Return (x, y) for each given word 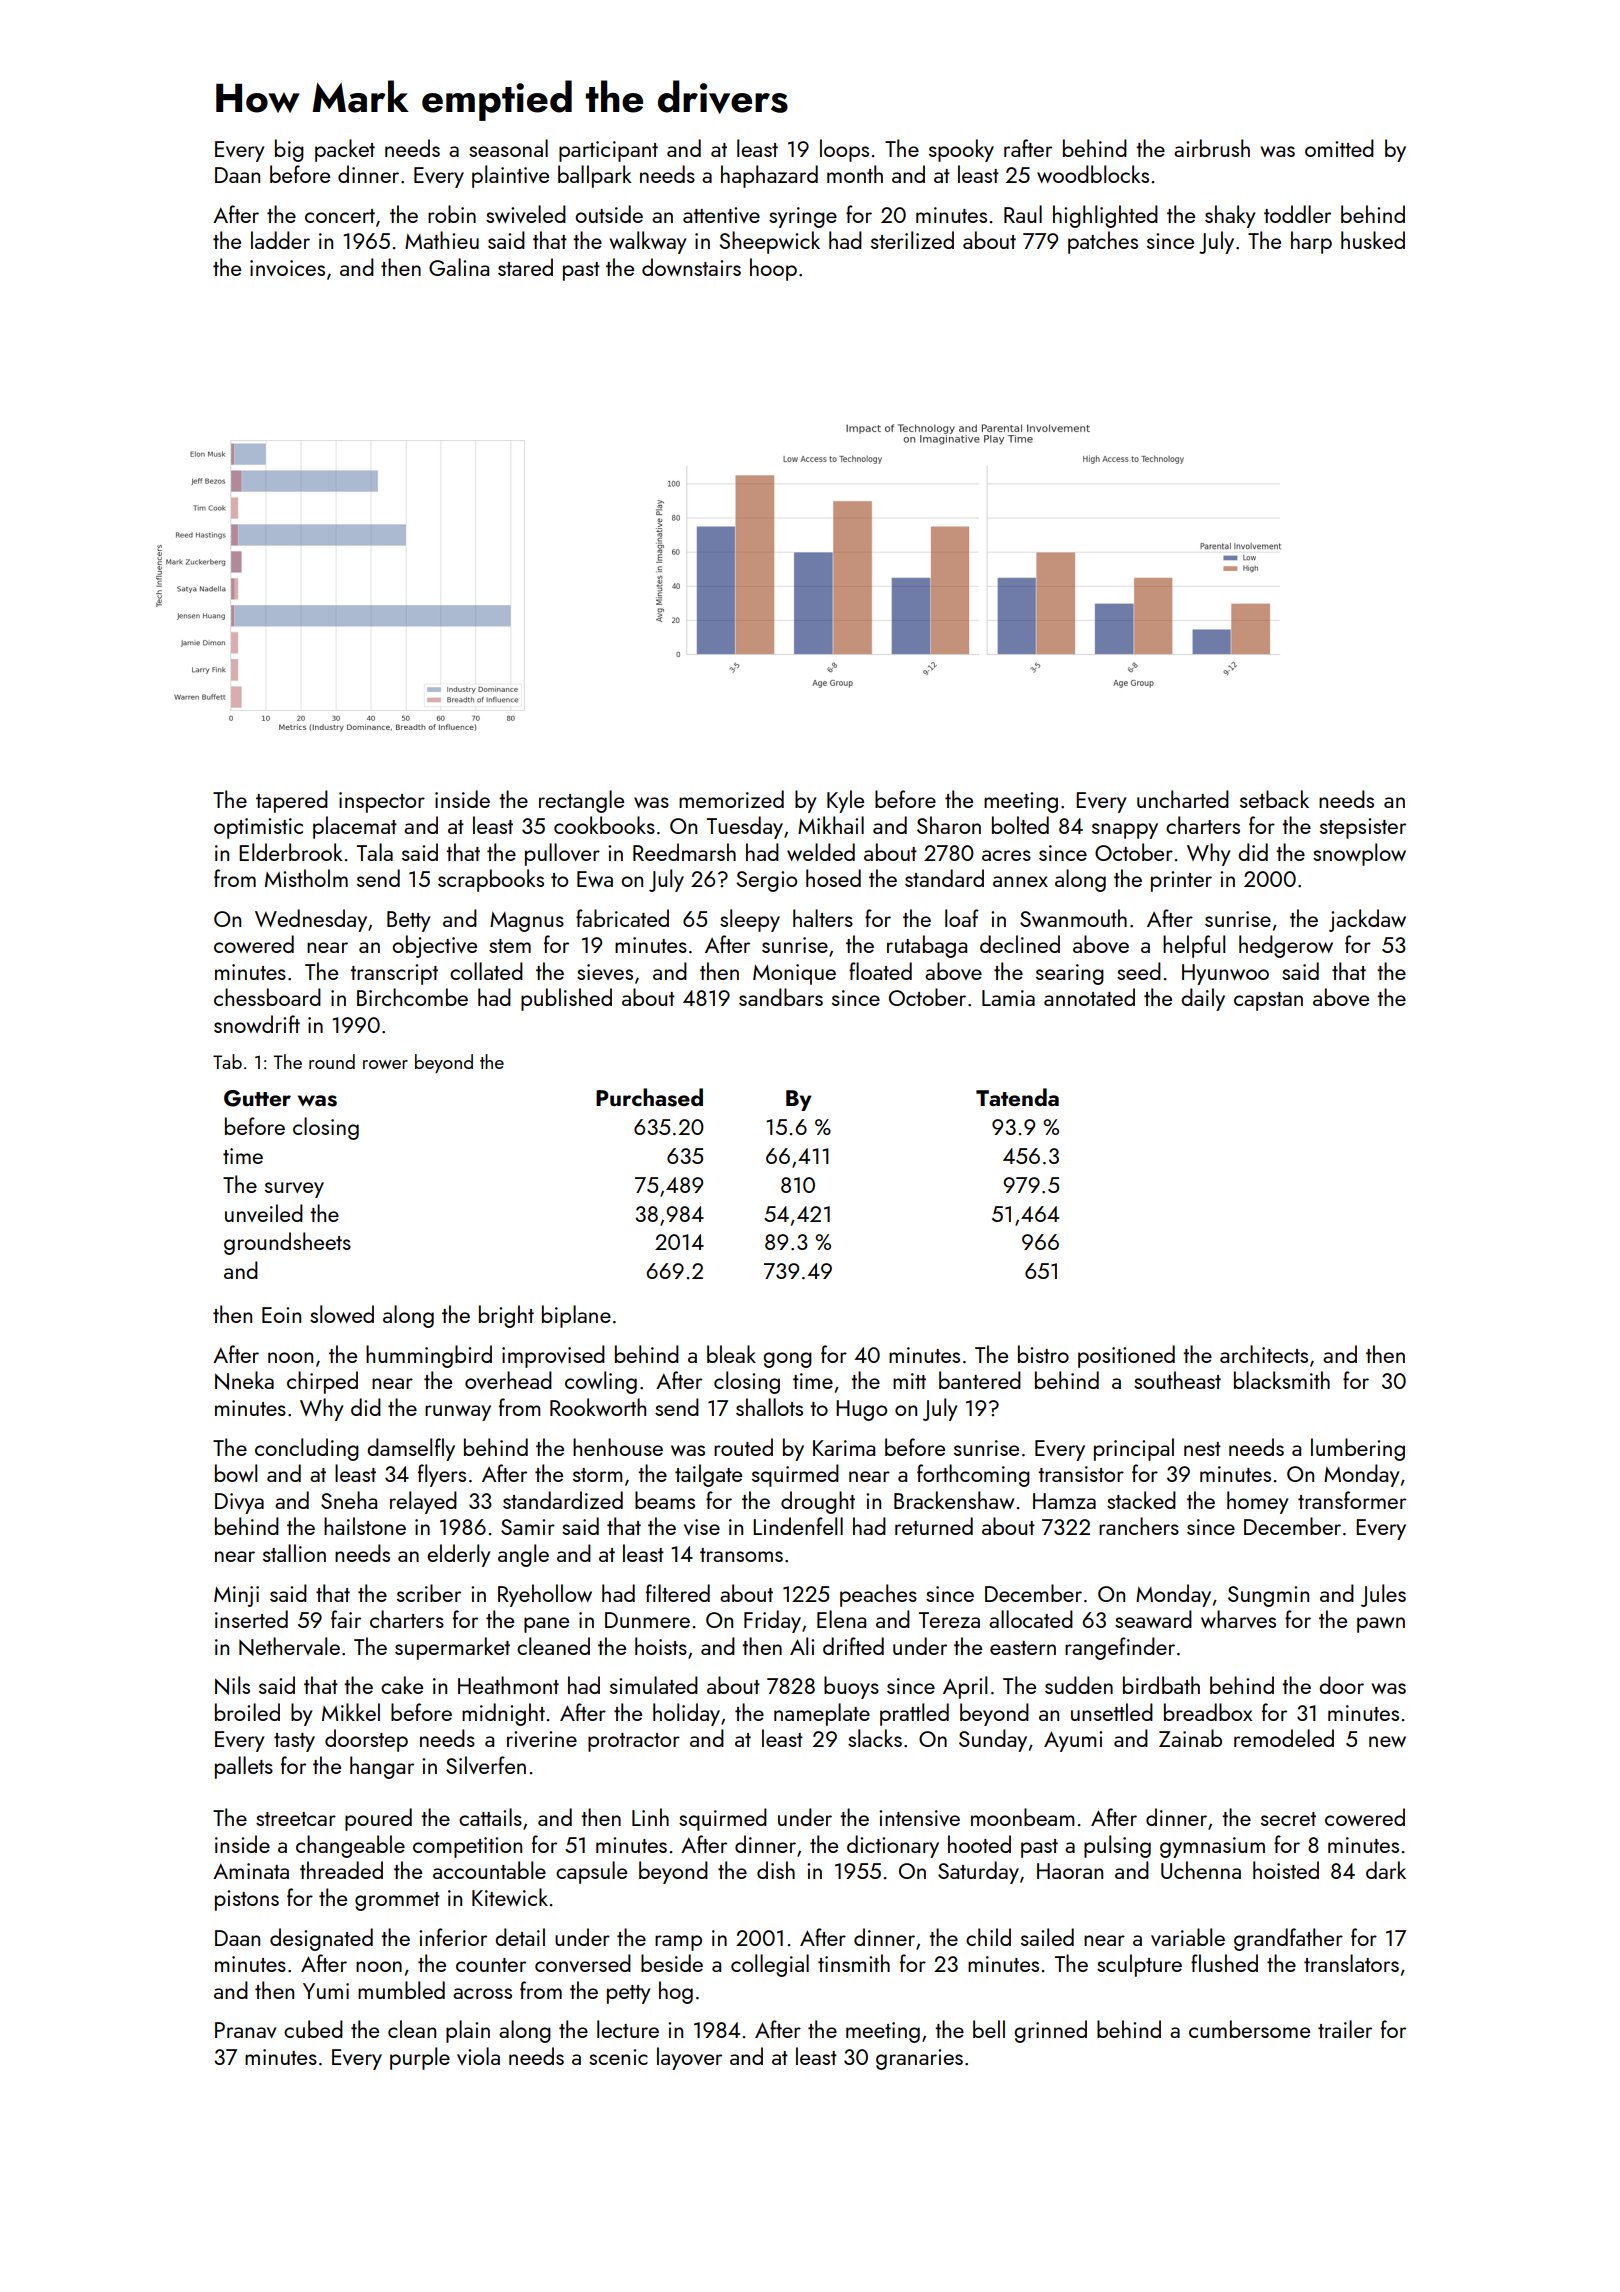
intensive (919, 1818)
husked (1373, 240)
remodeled (1284, 1738)
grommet (397, 1901)
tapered (292, 801)
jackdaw (1367, 920)
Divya (239, 1503)
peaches (878, 1595)
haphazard (769, 176)
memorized (731, 799)
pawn (1381, 1625)
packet (345, 150)
